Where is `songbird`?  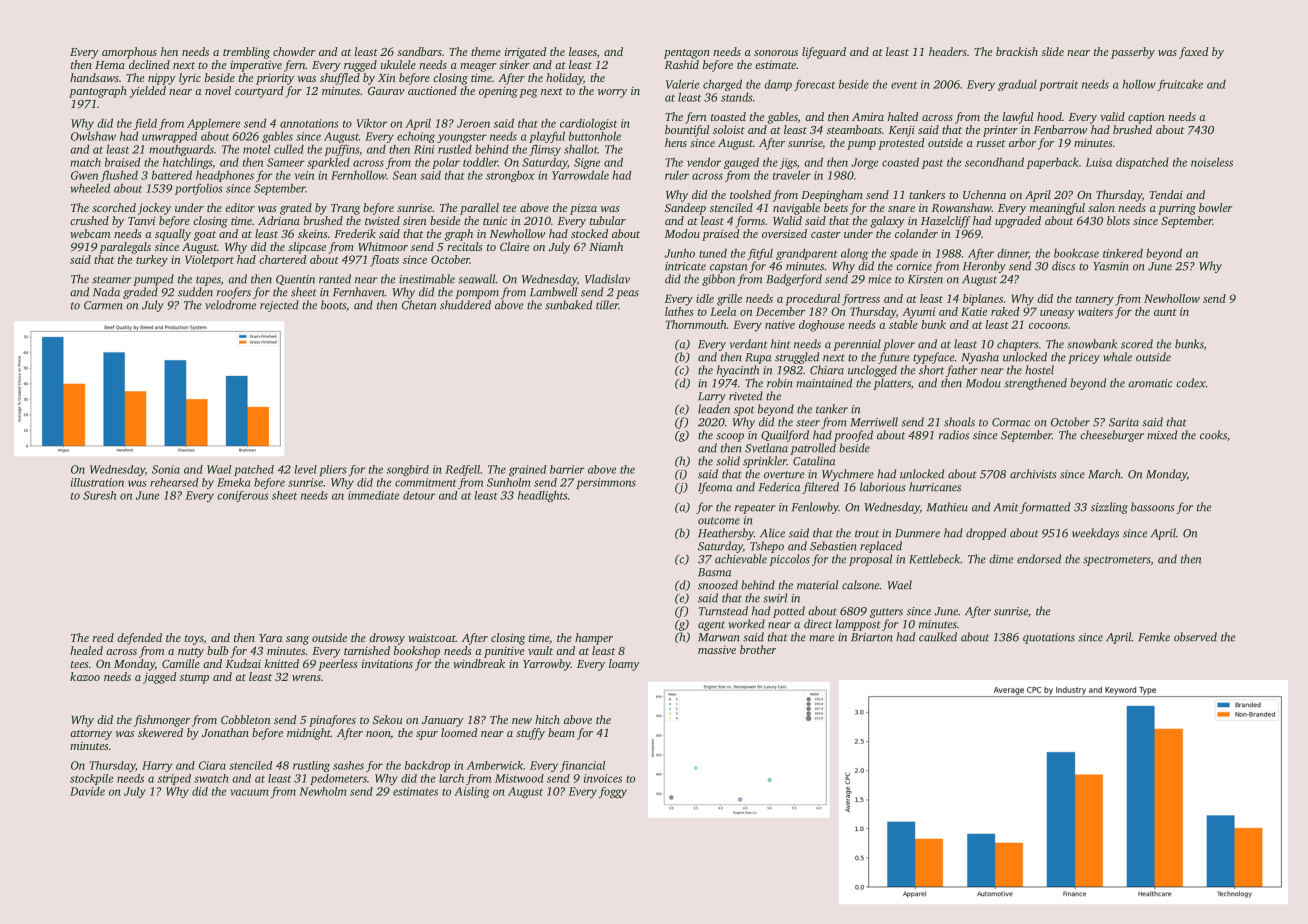 songbird is located at coordinates (407, 470).
